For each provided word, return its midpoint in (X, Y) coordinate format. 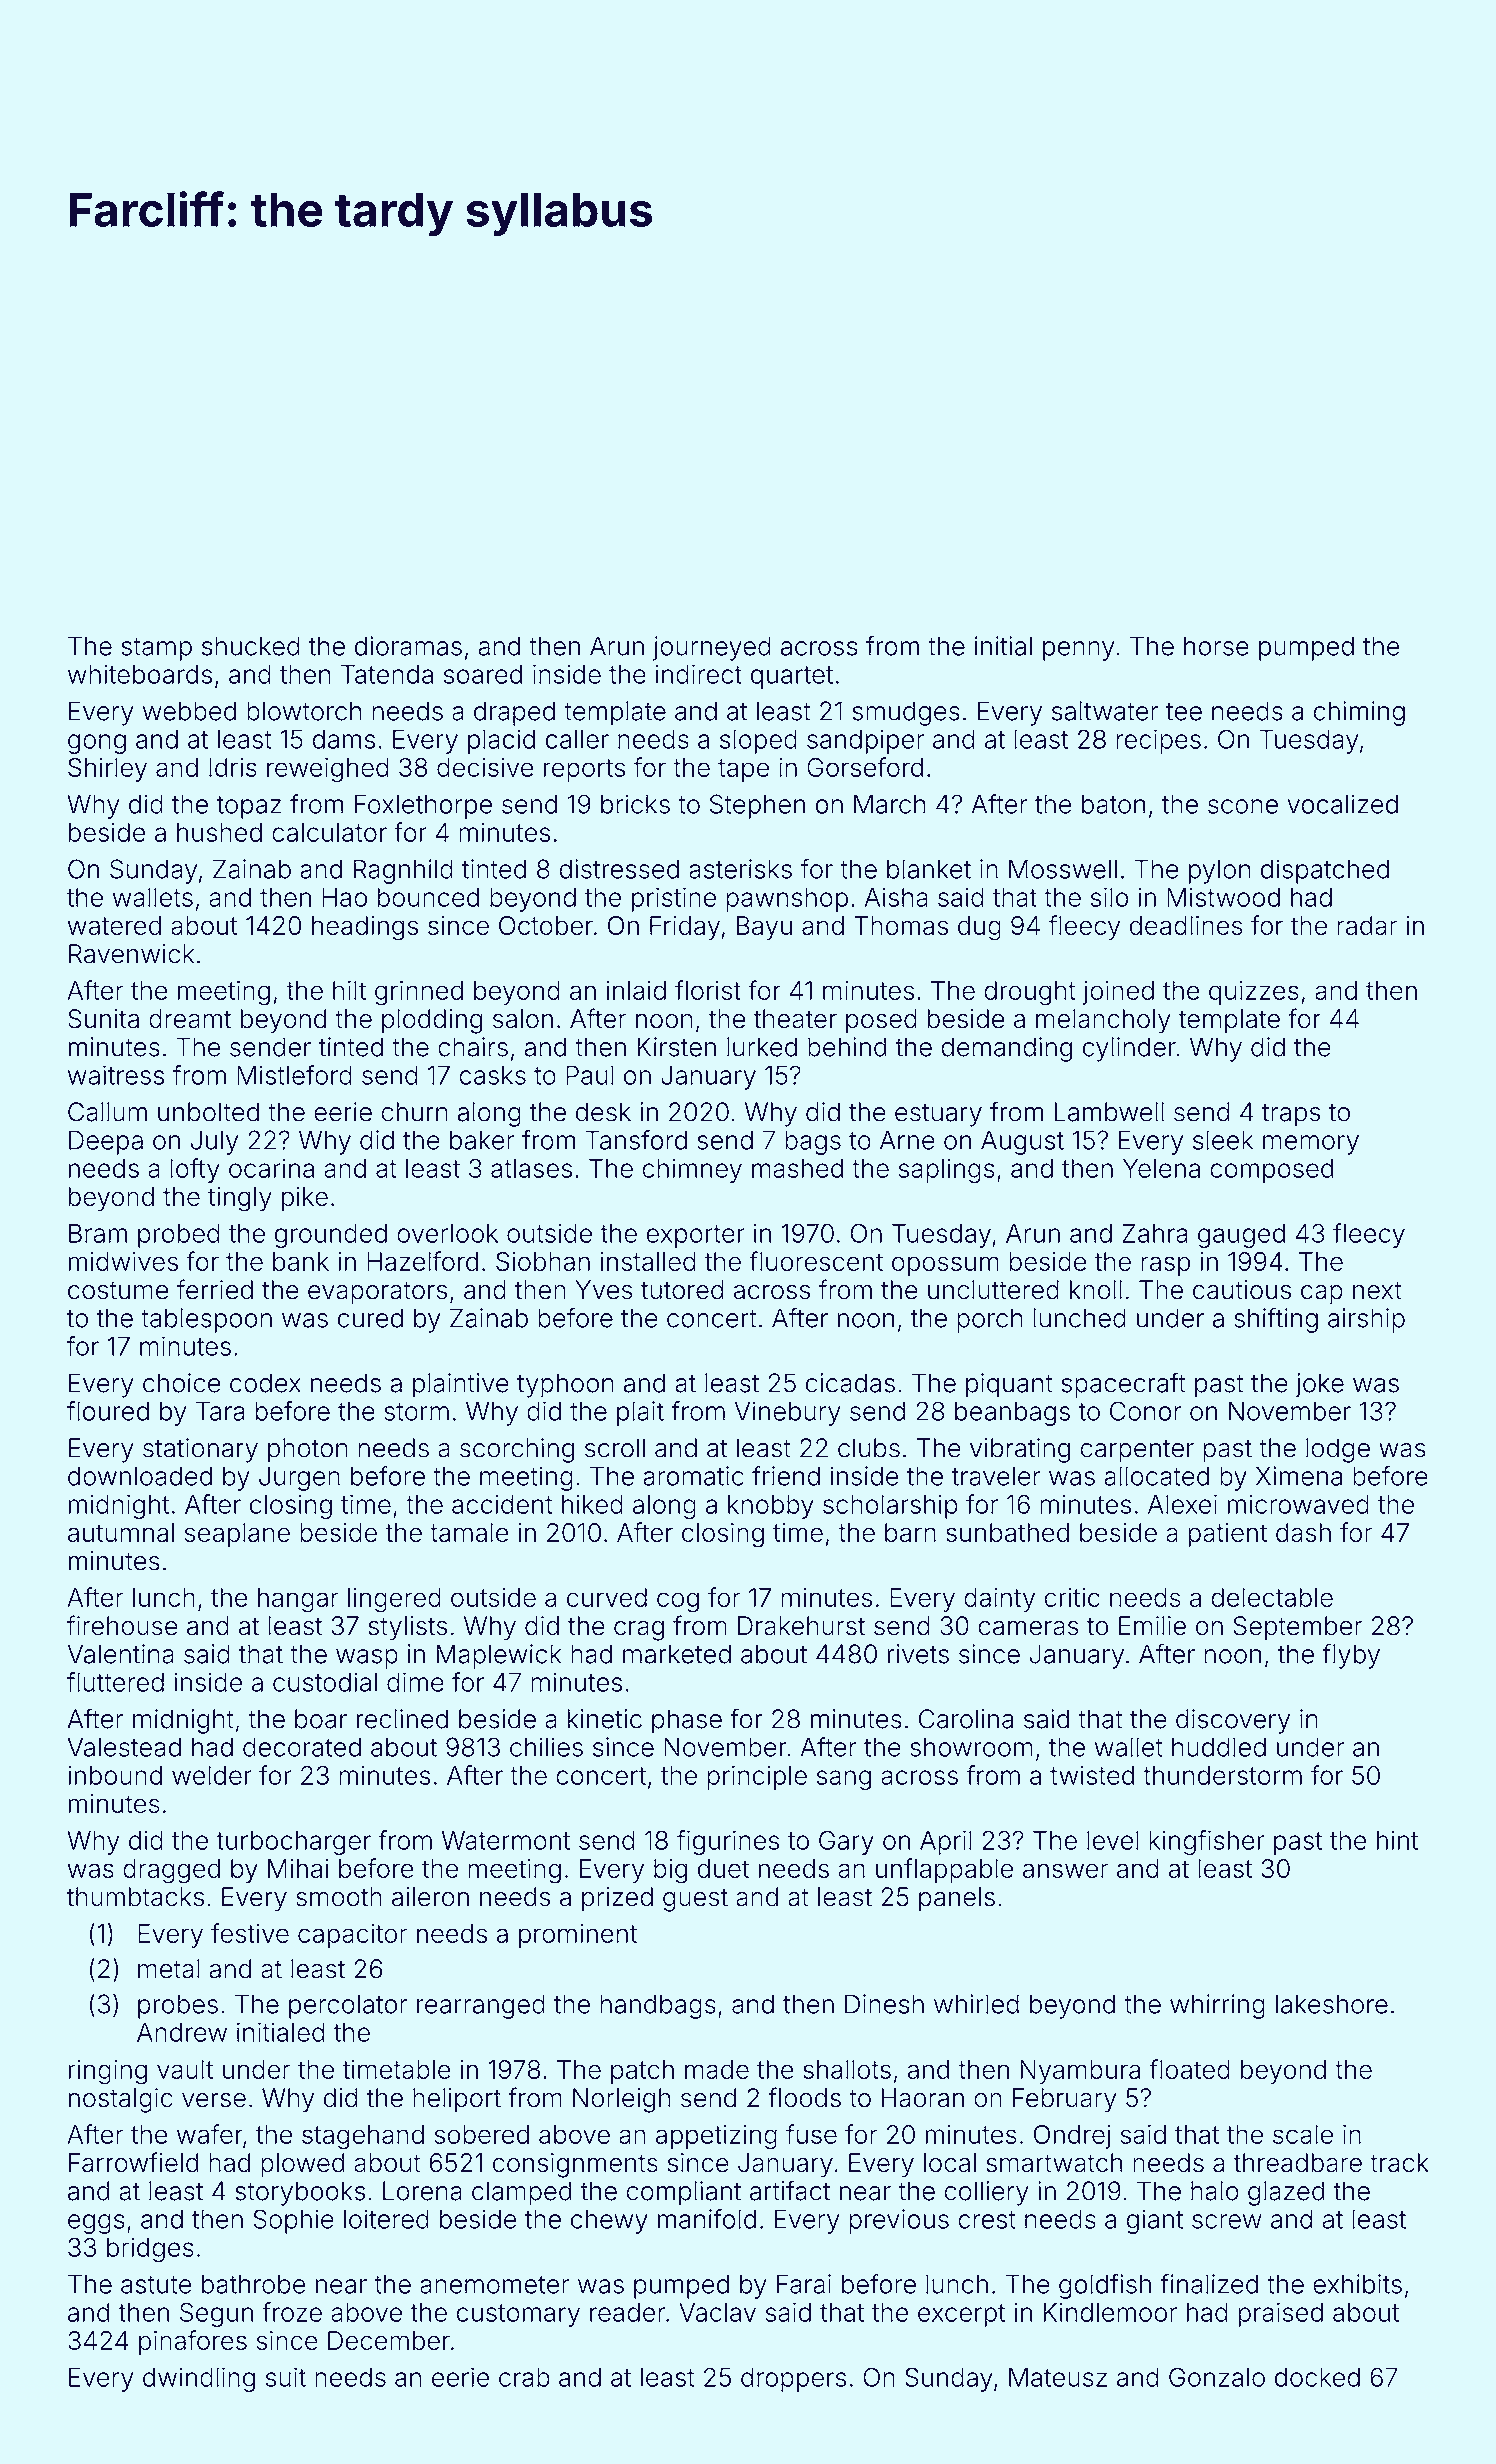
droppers (793, 2380)
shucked (251, 646)
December (389, 2340)
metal (169, 1969)
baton (1113, 804)
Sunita (103, 1019)
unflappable (944, 1870)
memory (1311, 1145)
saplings (947, 1171)
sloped (758, 741)
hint (1397, 1840)
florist (708, 990)
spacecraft (1124, 1385)
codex (265, 1383)
